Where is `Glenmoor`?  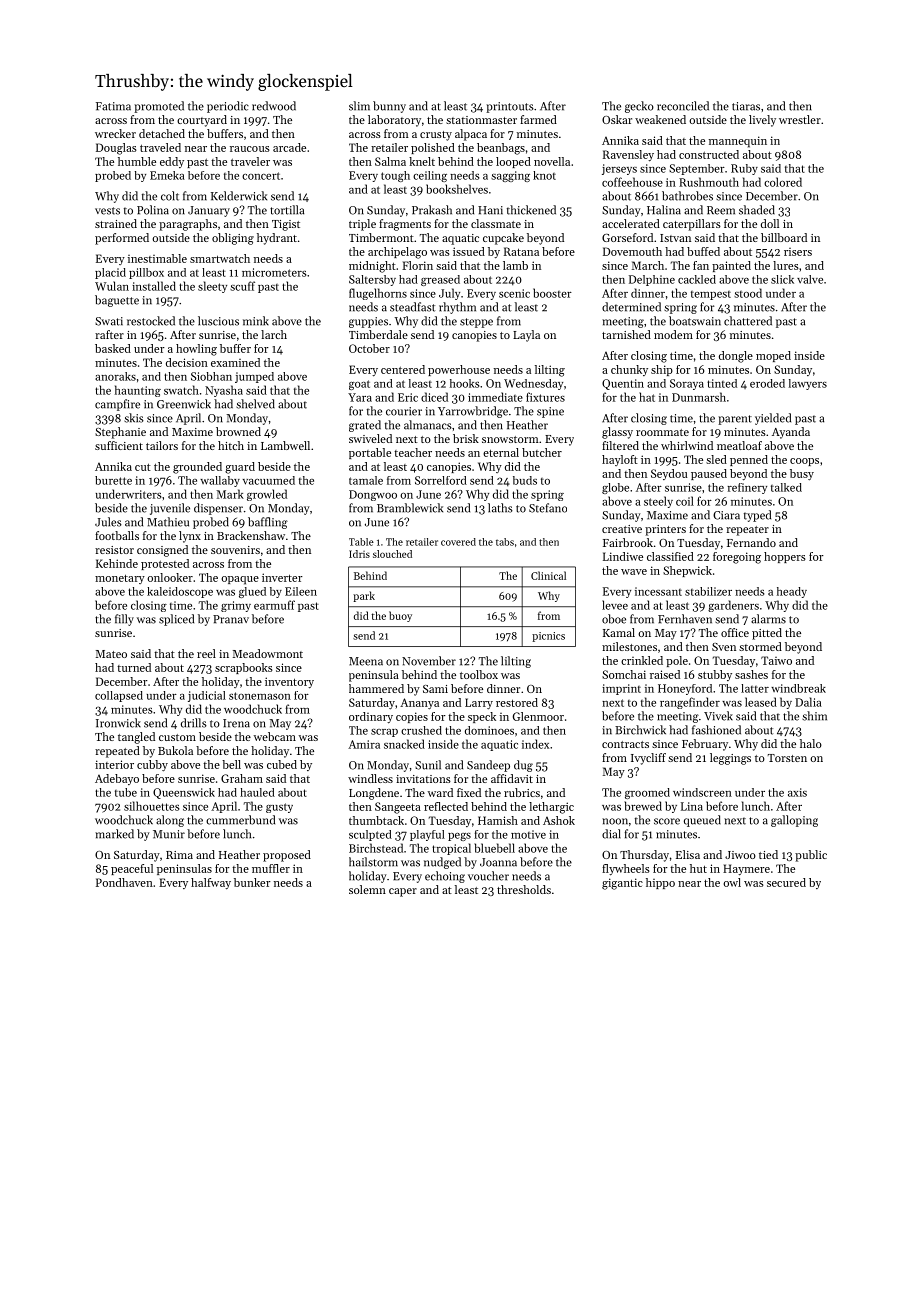 Glenmoor is located at coordinates (538, 716).
